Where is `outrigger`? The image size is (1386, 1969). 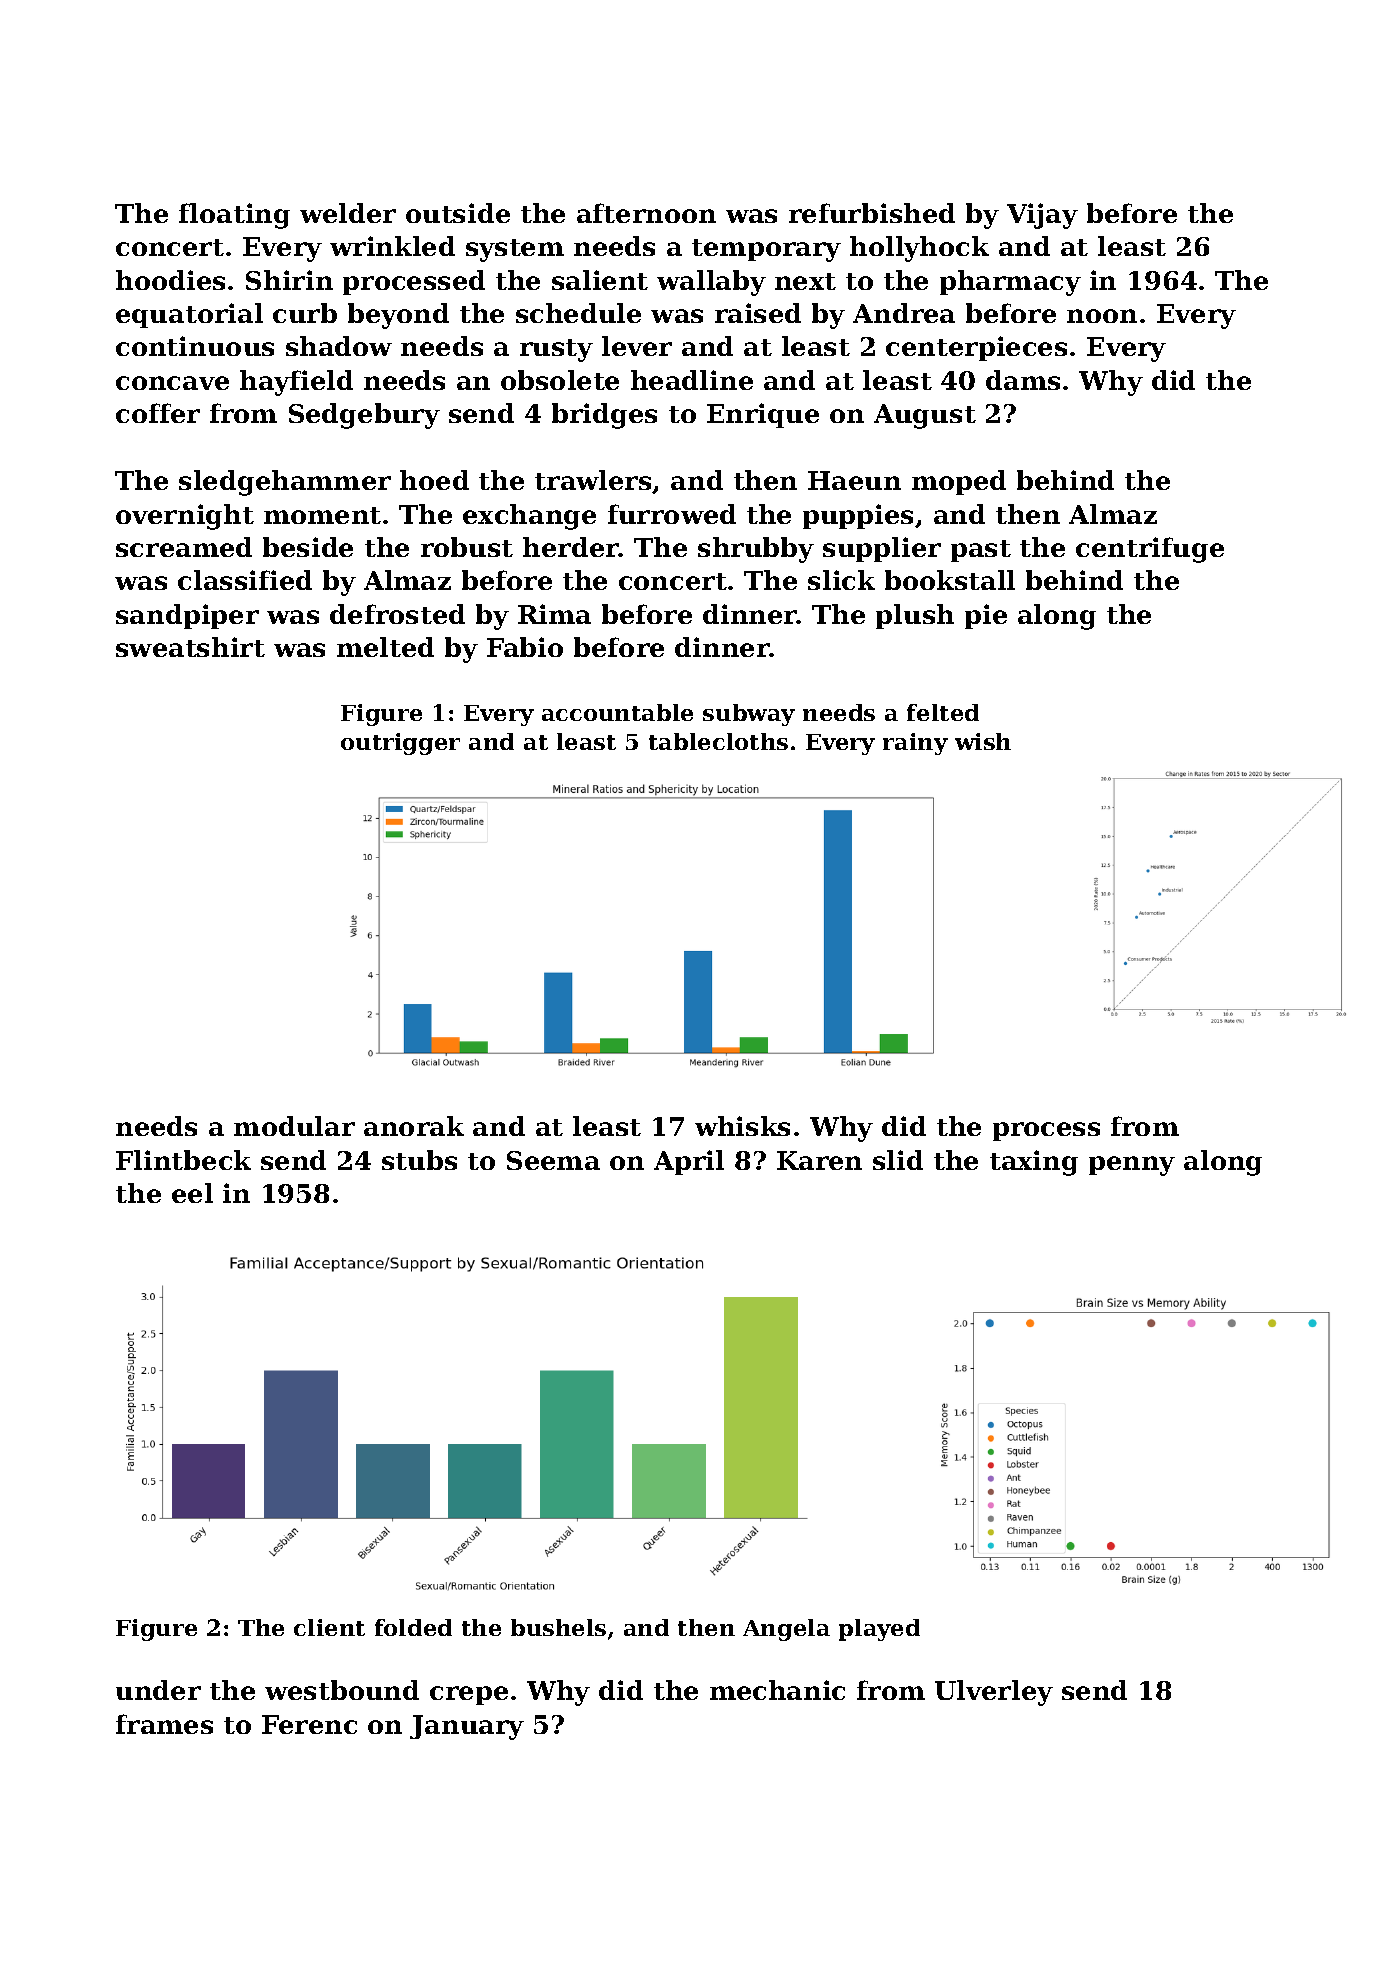 outrigger is located at coordinates (400, 744).
